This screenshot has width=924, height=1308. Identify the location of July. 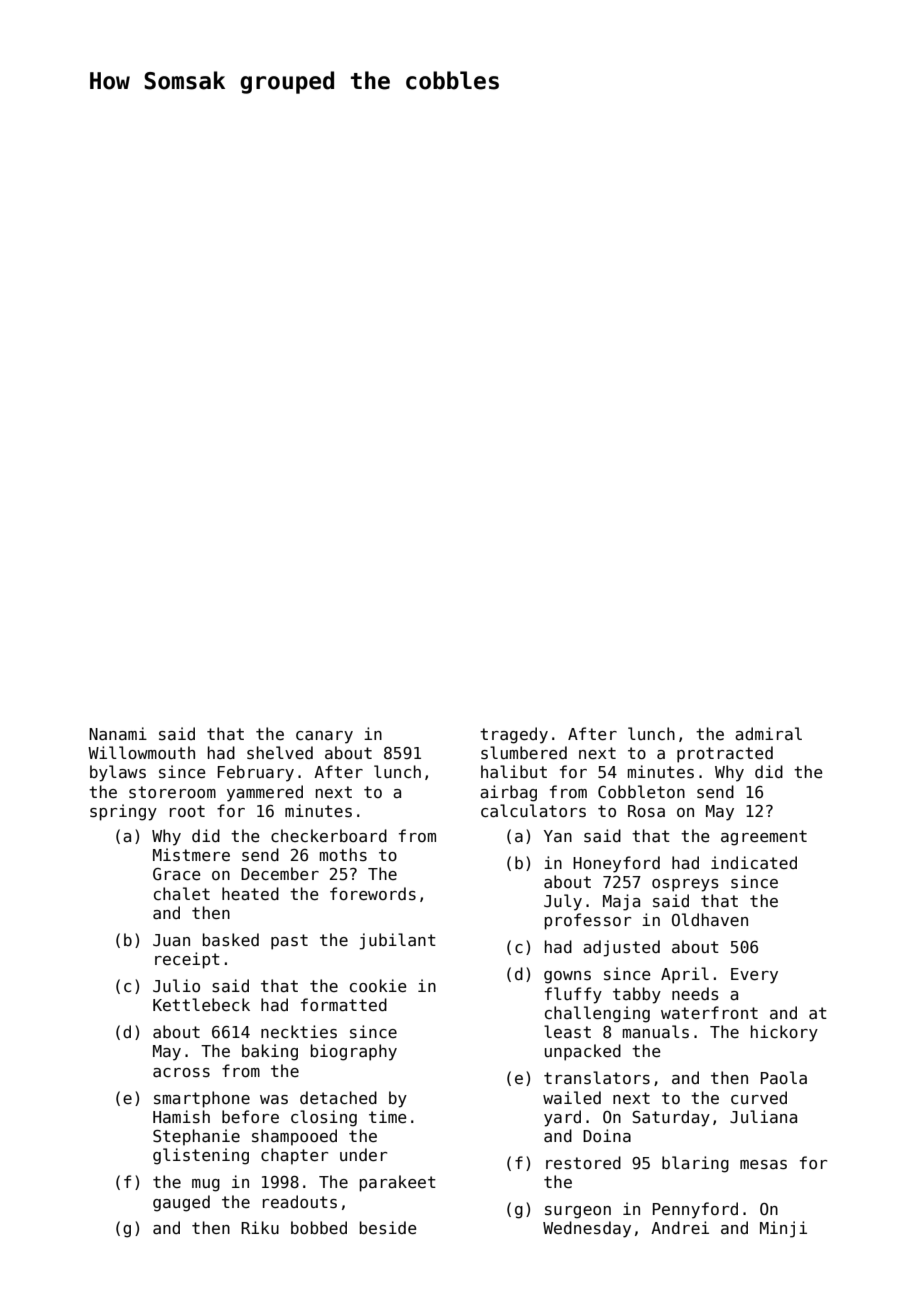
(563, 902).
